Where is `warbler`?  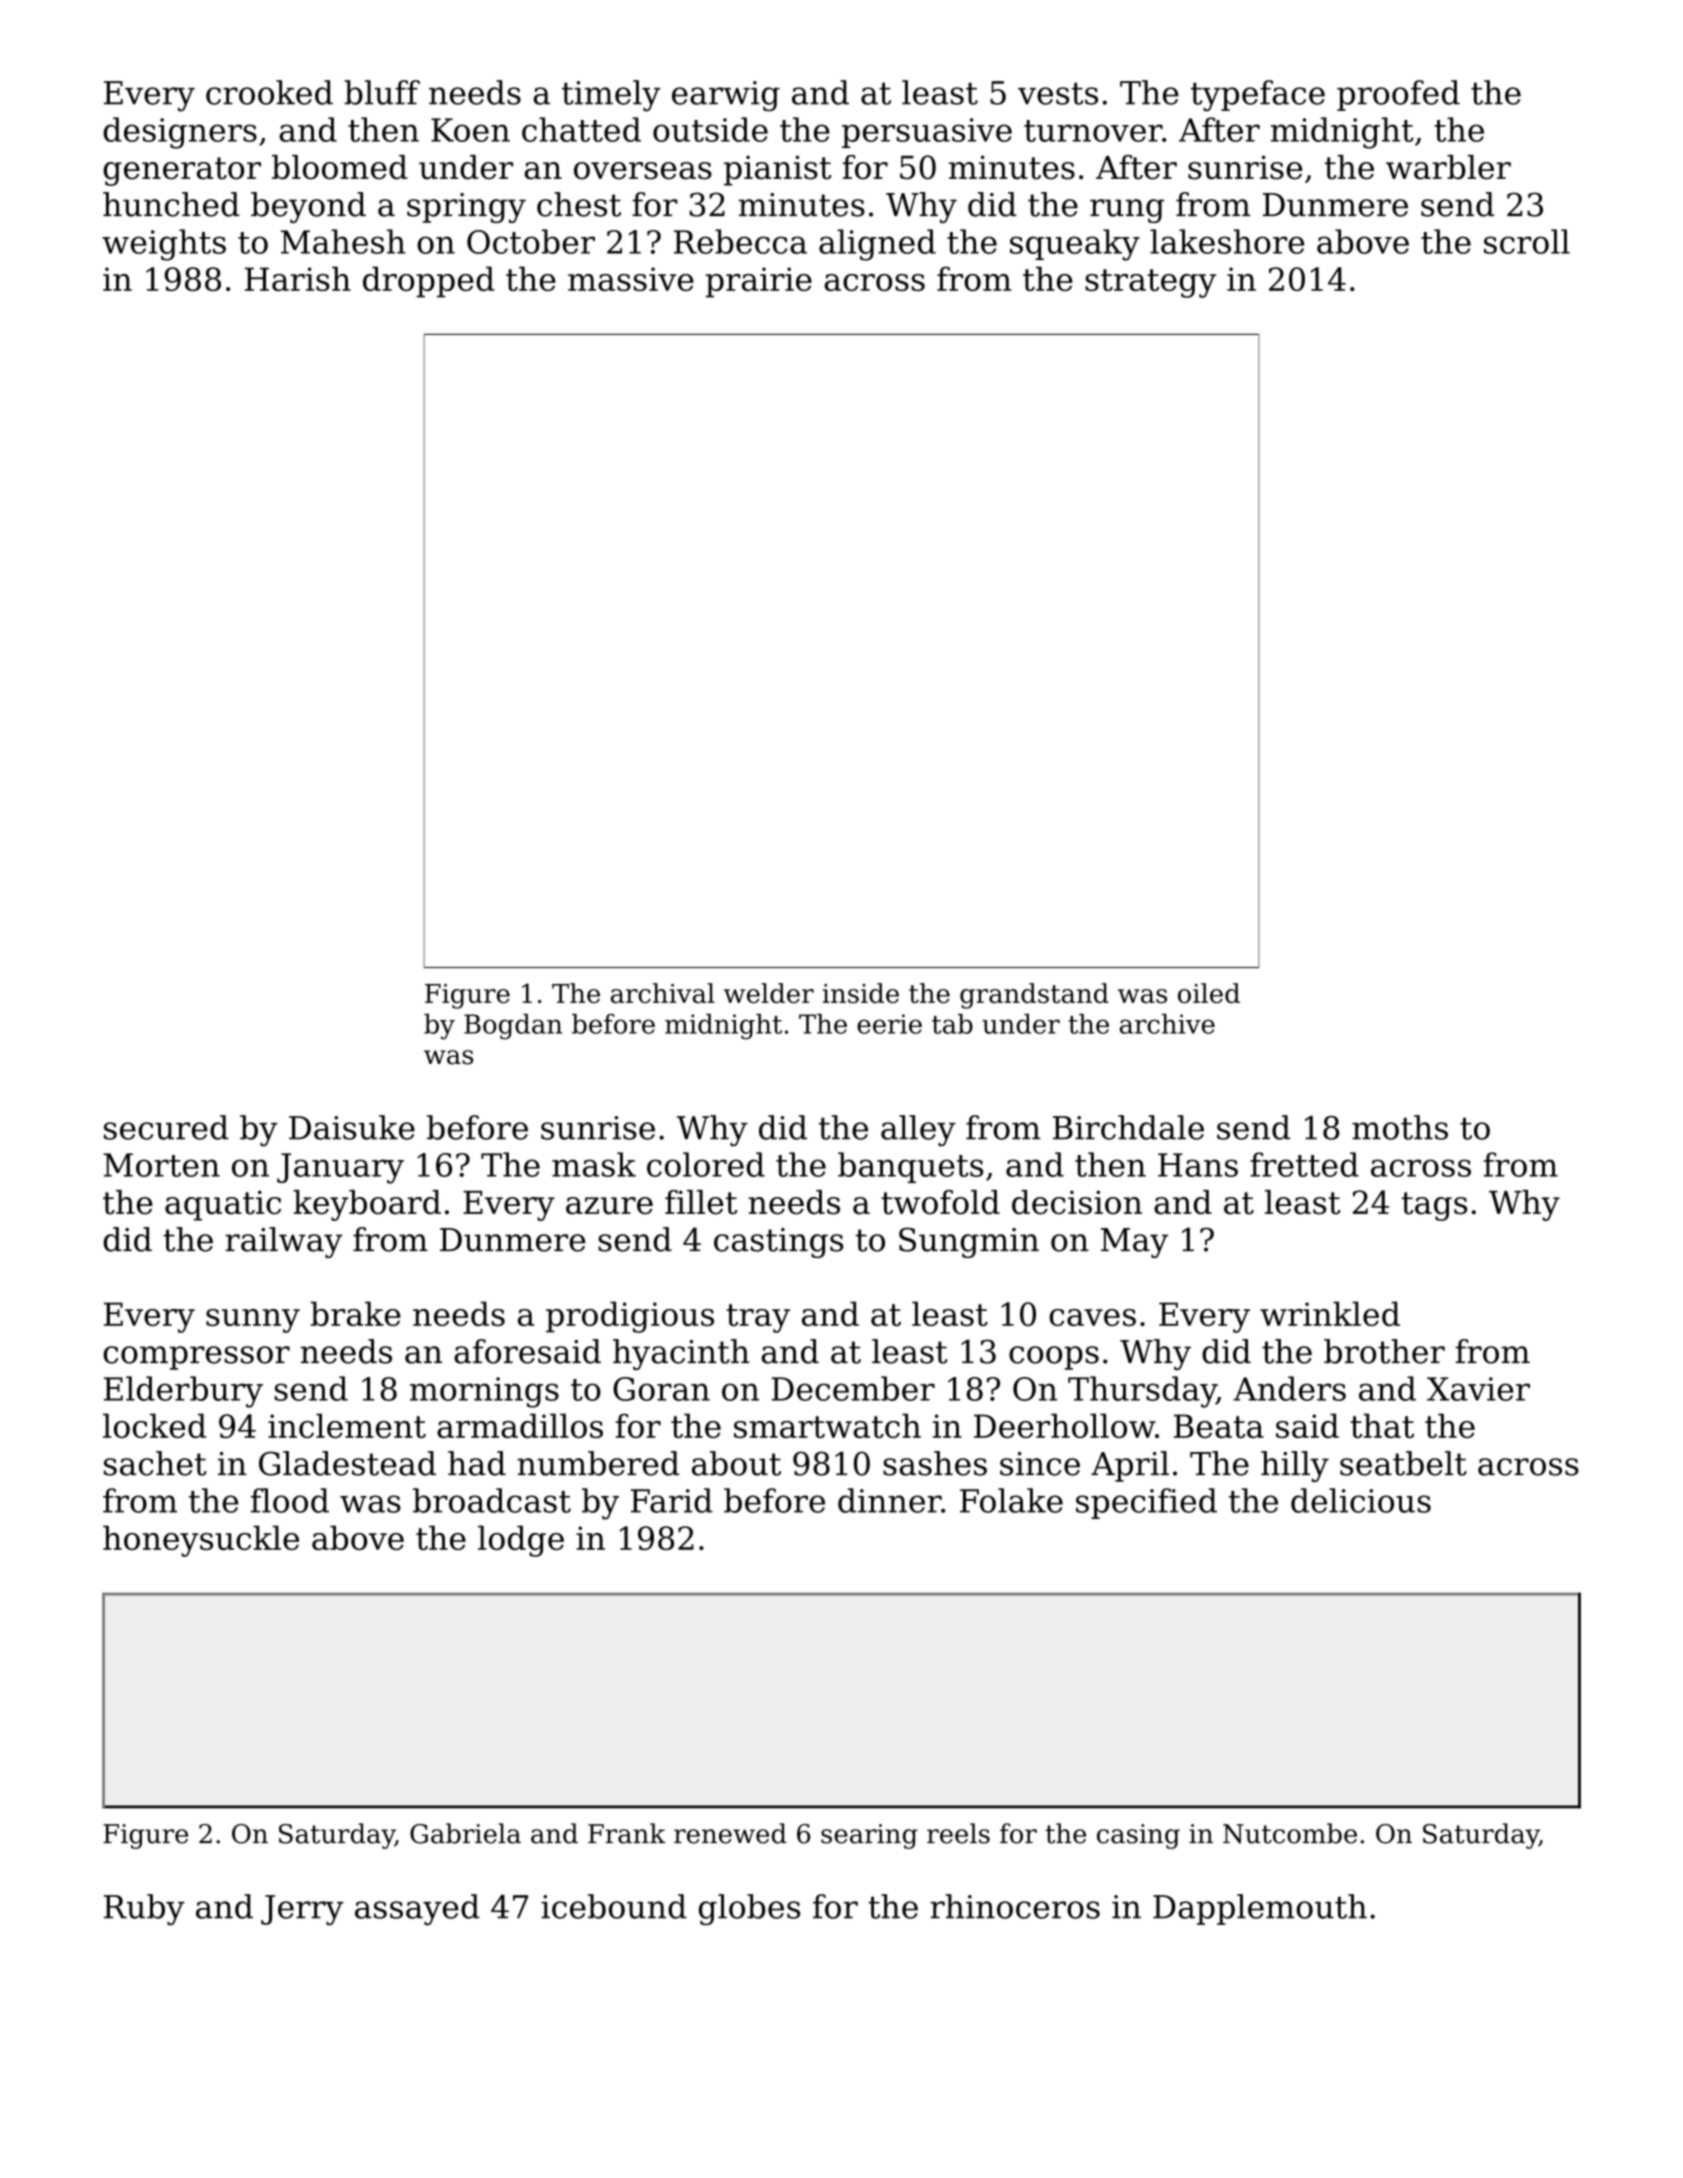 warbler is located at coordinates (1448, 167).
